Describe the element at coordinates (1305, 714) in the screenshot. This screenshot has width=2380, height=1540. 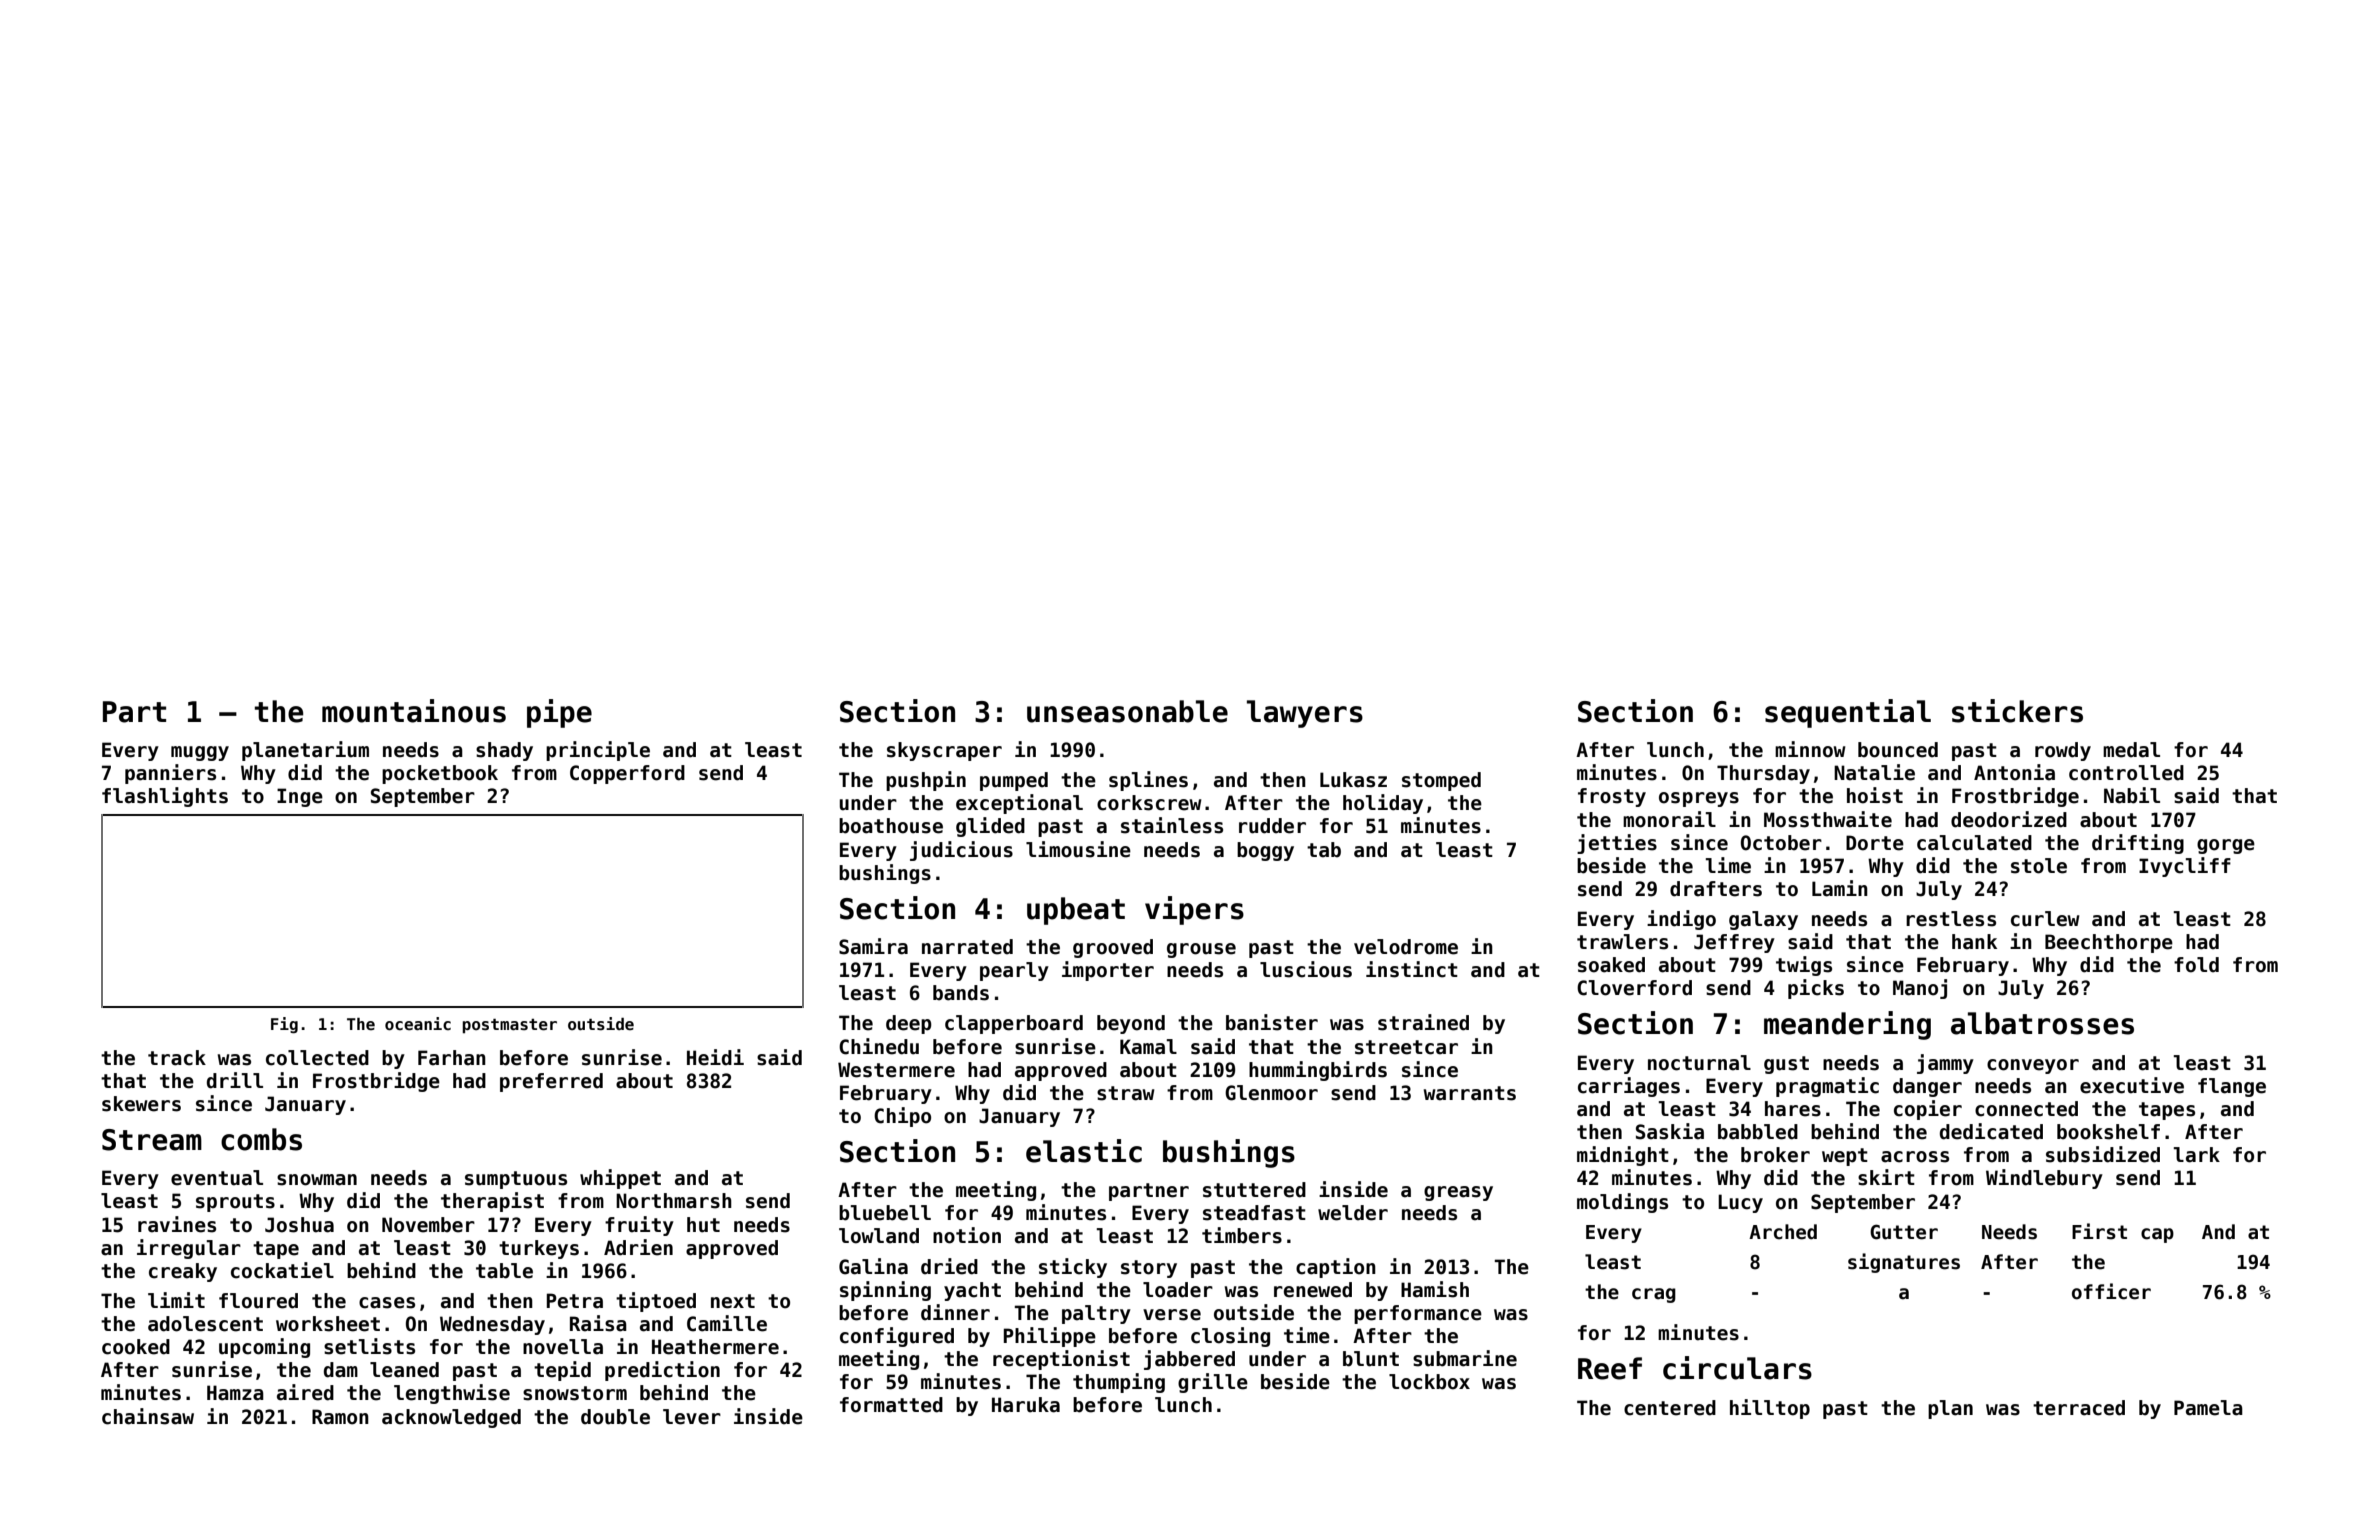
I see `lawyers` at that location.
